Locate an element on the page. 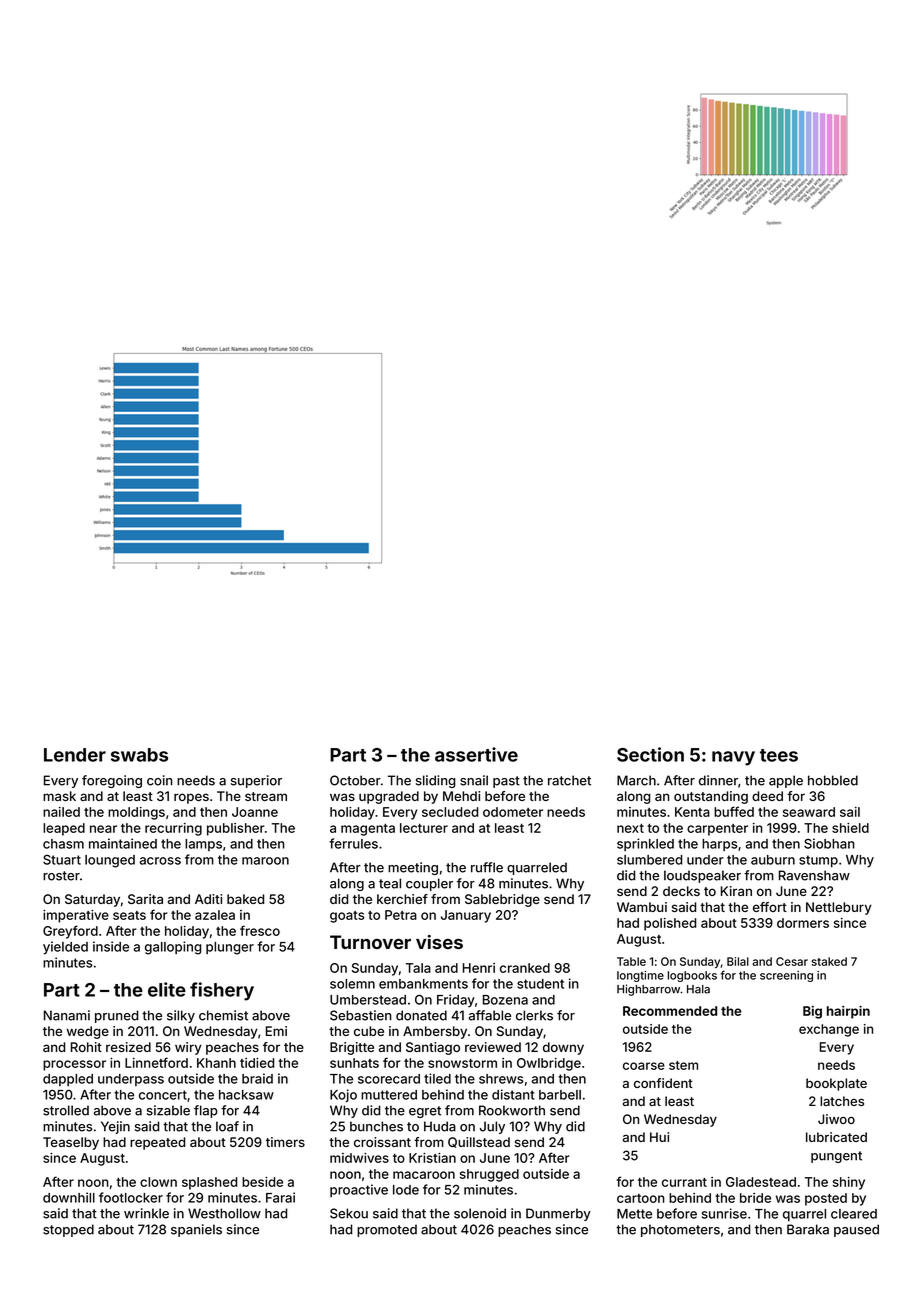 The width and height of the image is (924, 1308). hairpin is located at coordinates (848, 1012).
